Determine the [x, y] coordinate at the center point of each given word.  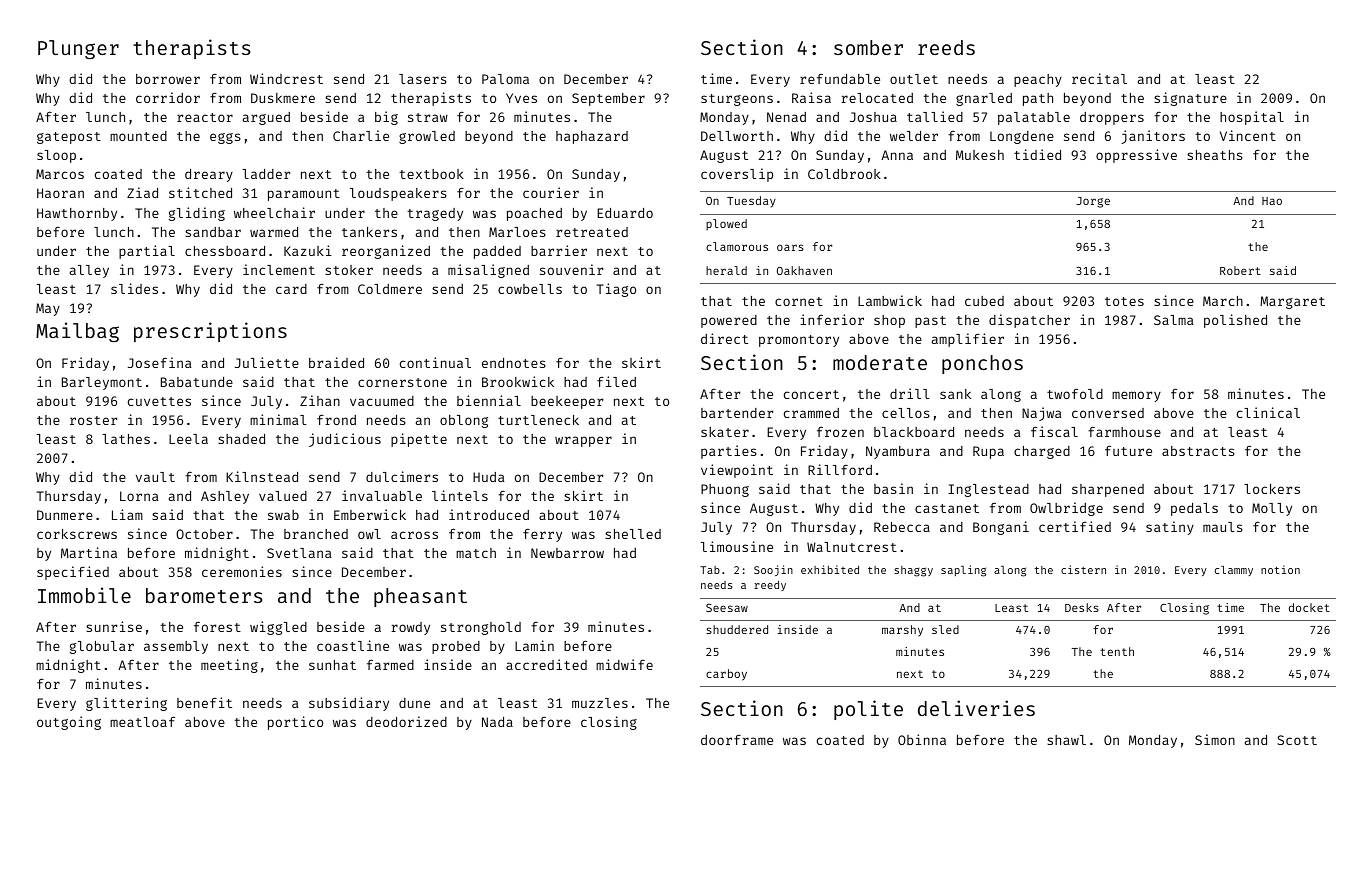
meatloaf [142, 721]
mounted [138, 136]
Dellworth [737, 136]
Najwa [1041, 414]
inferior [832, 319]
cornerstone [402, 382]
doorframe [737, 740]
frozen [840, 432]
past [930, 322]
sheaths [1215, 155]
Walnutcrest [852, 547]
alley [89, 271]
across [414, 535]
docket [1309, 607]
